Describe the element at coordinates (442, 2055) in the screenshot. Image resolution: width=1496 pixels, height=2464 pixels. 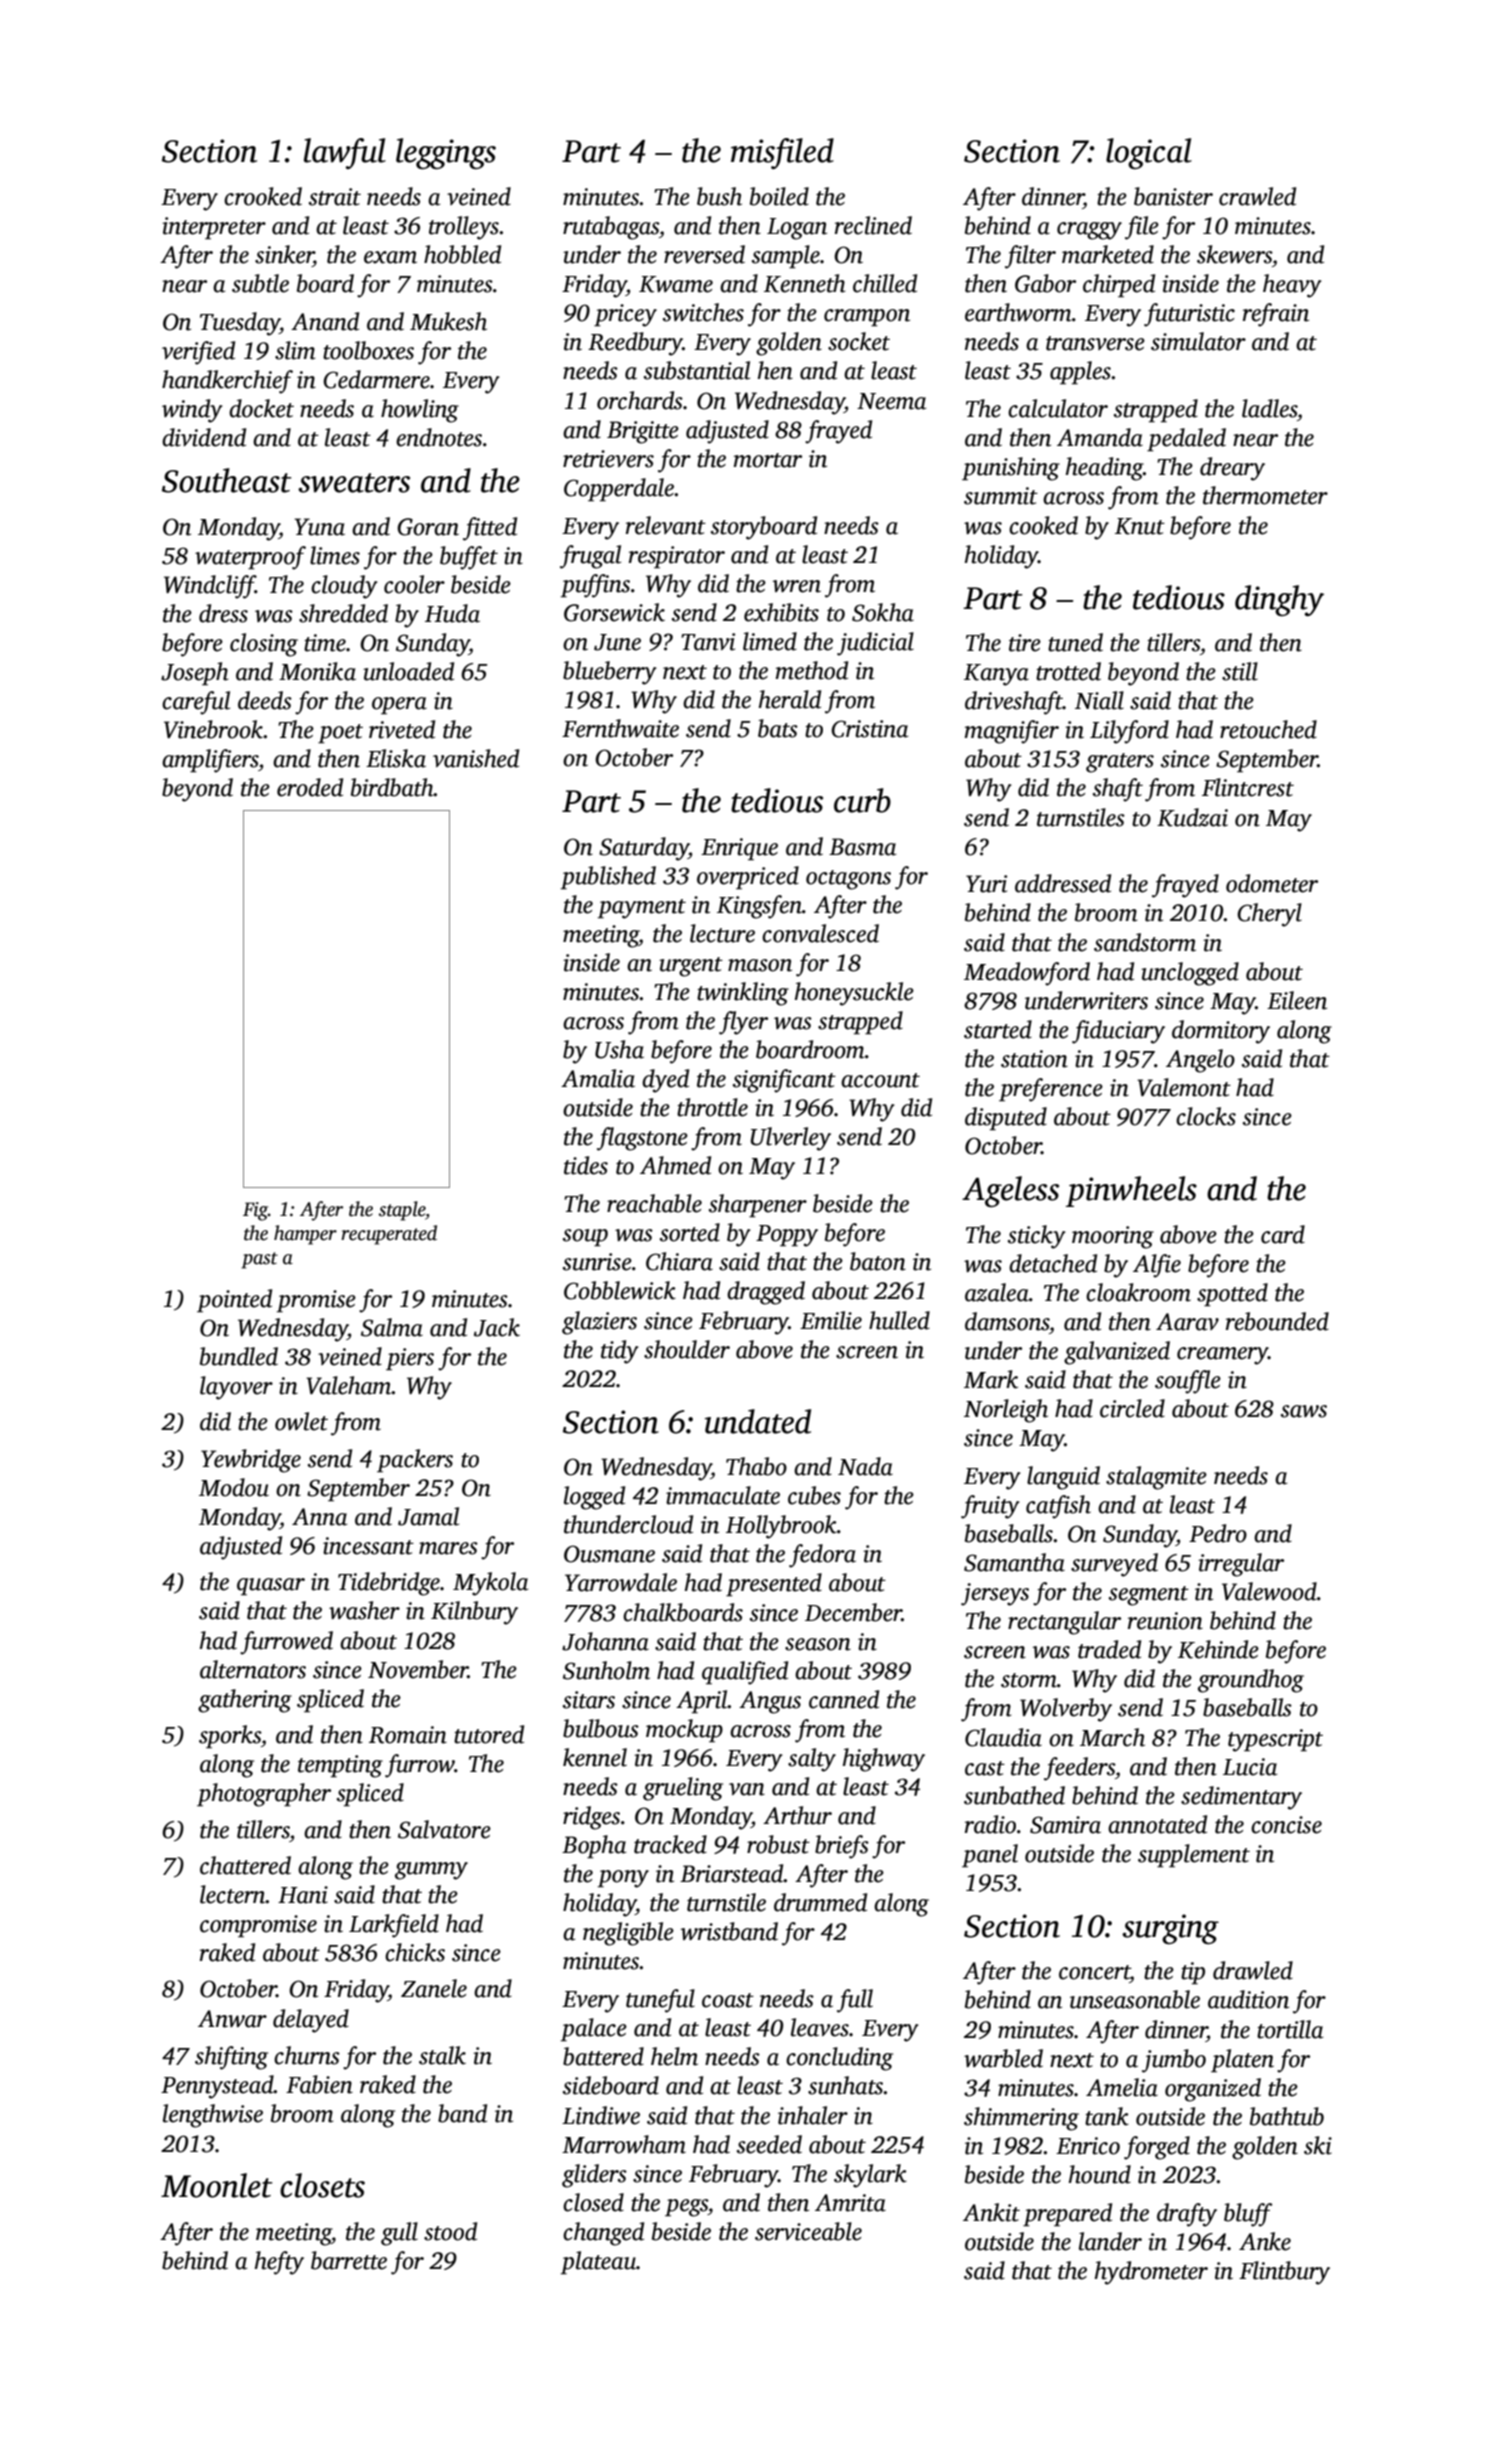
I see `stalk` at that location.
